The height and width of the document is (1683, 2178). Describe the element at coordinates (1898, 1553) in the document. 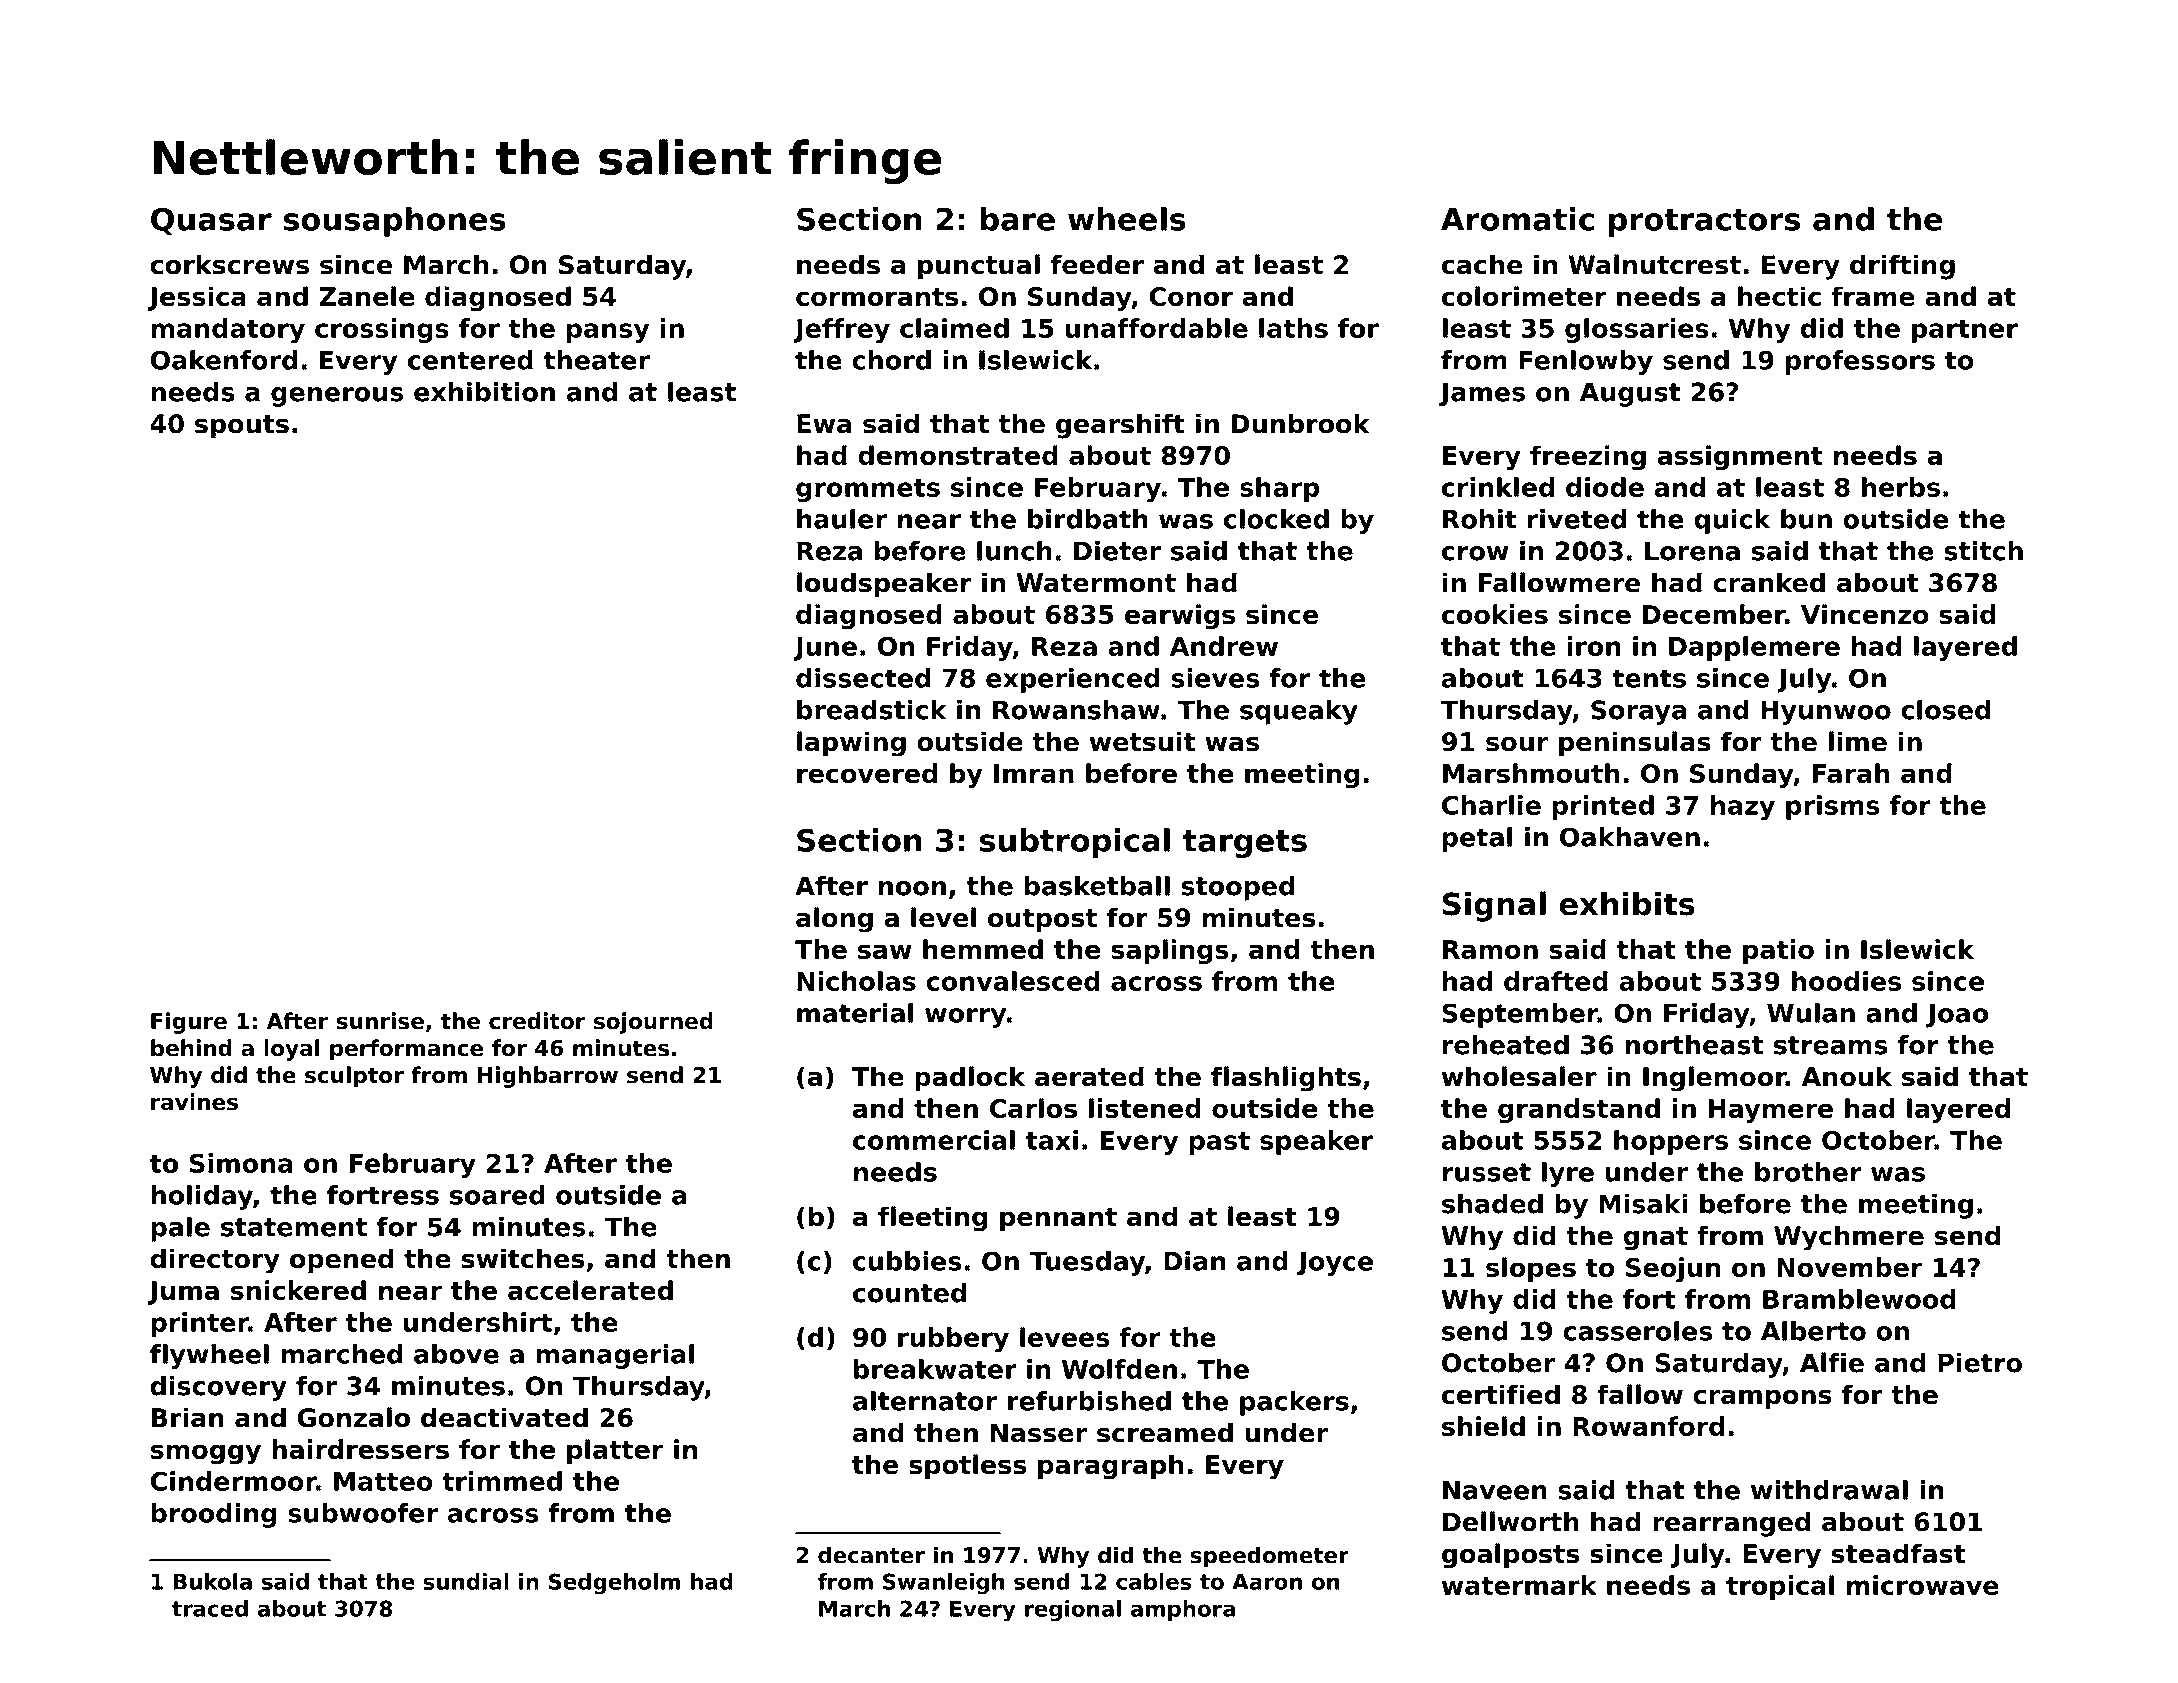

I see `steadfast` at that location.
